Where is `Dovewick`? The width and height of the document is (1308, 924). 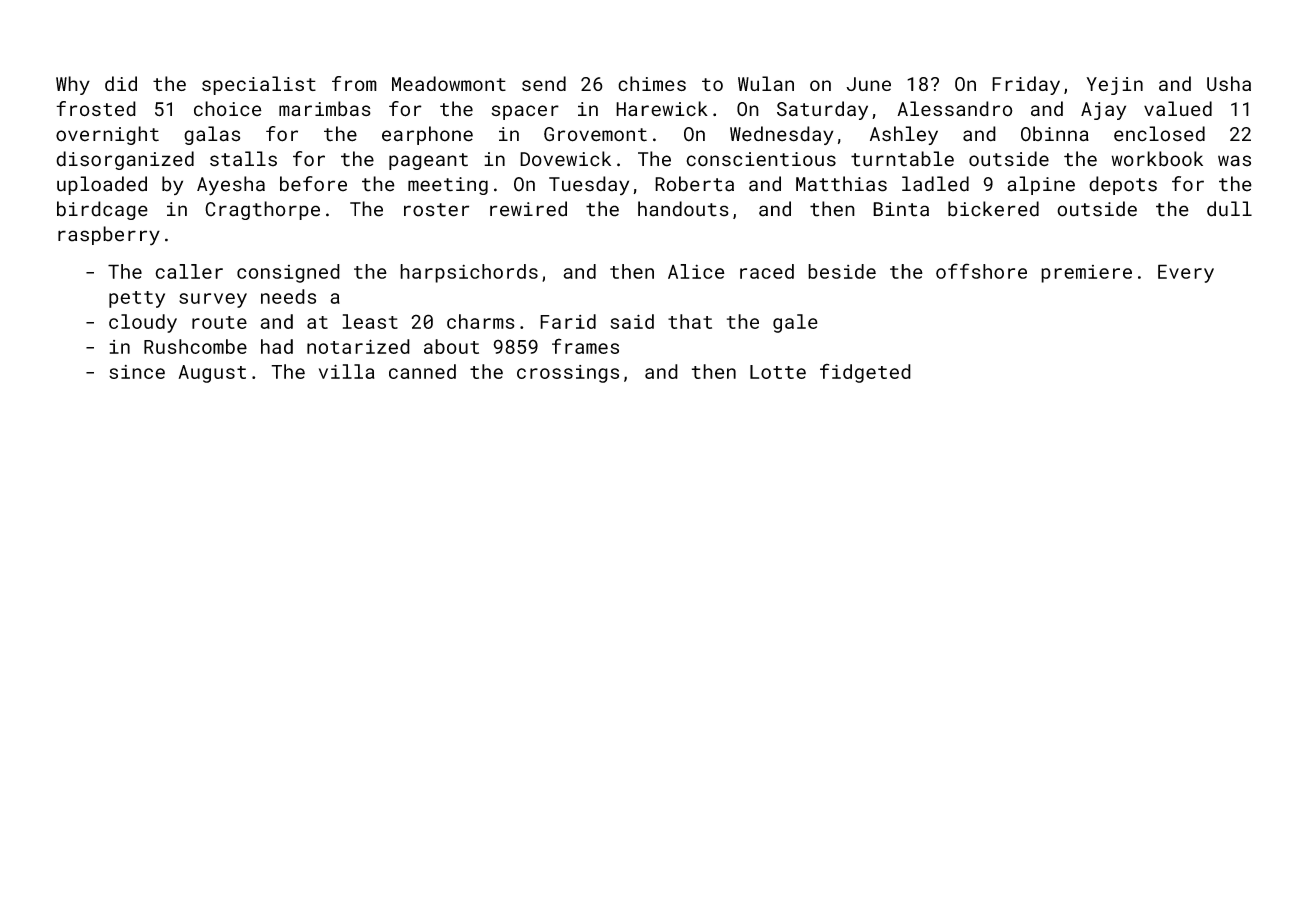 Dovewick is located at coordinates (565, 159).
